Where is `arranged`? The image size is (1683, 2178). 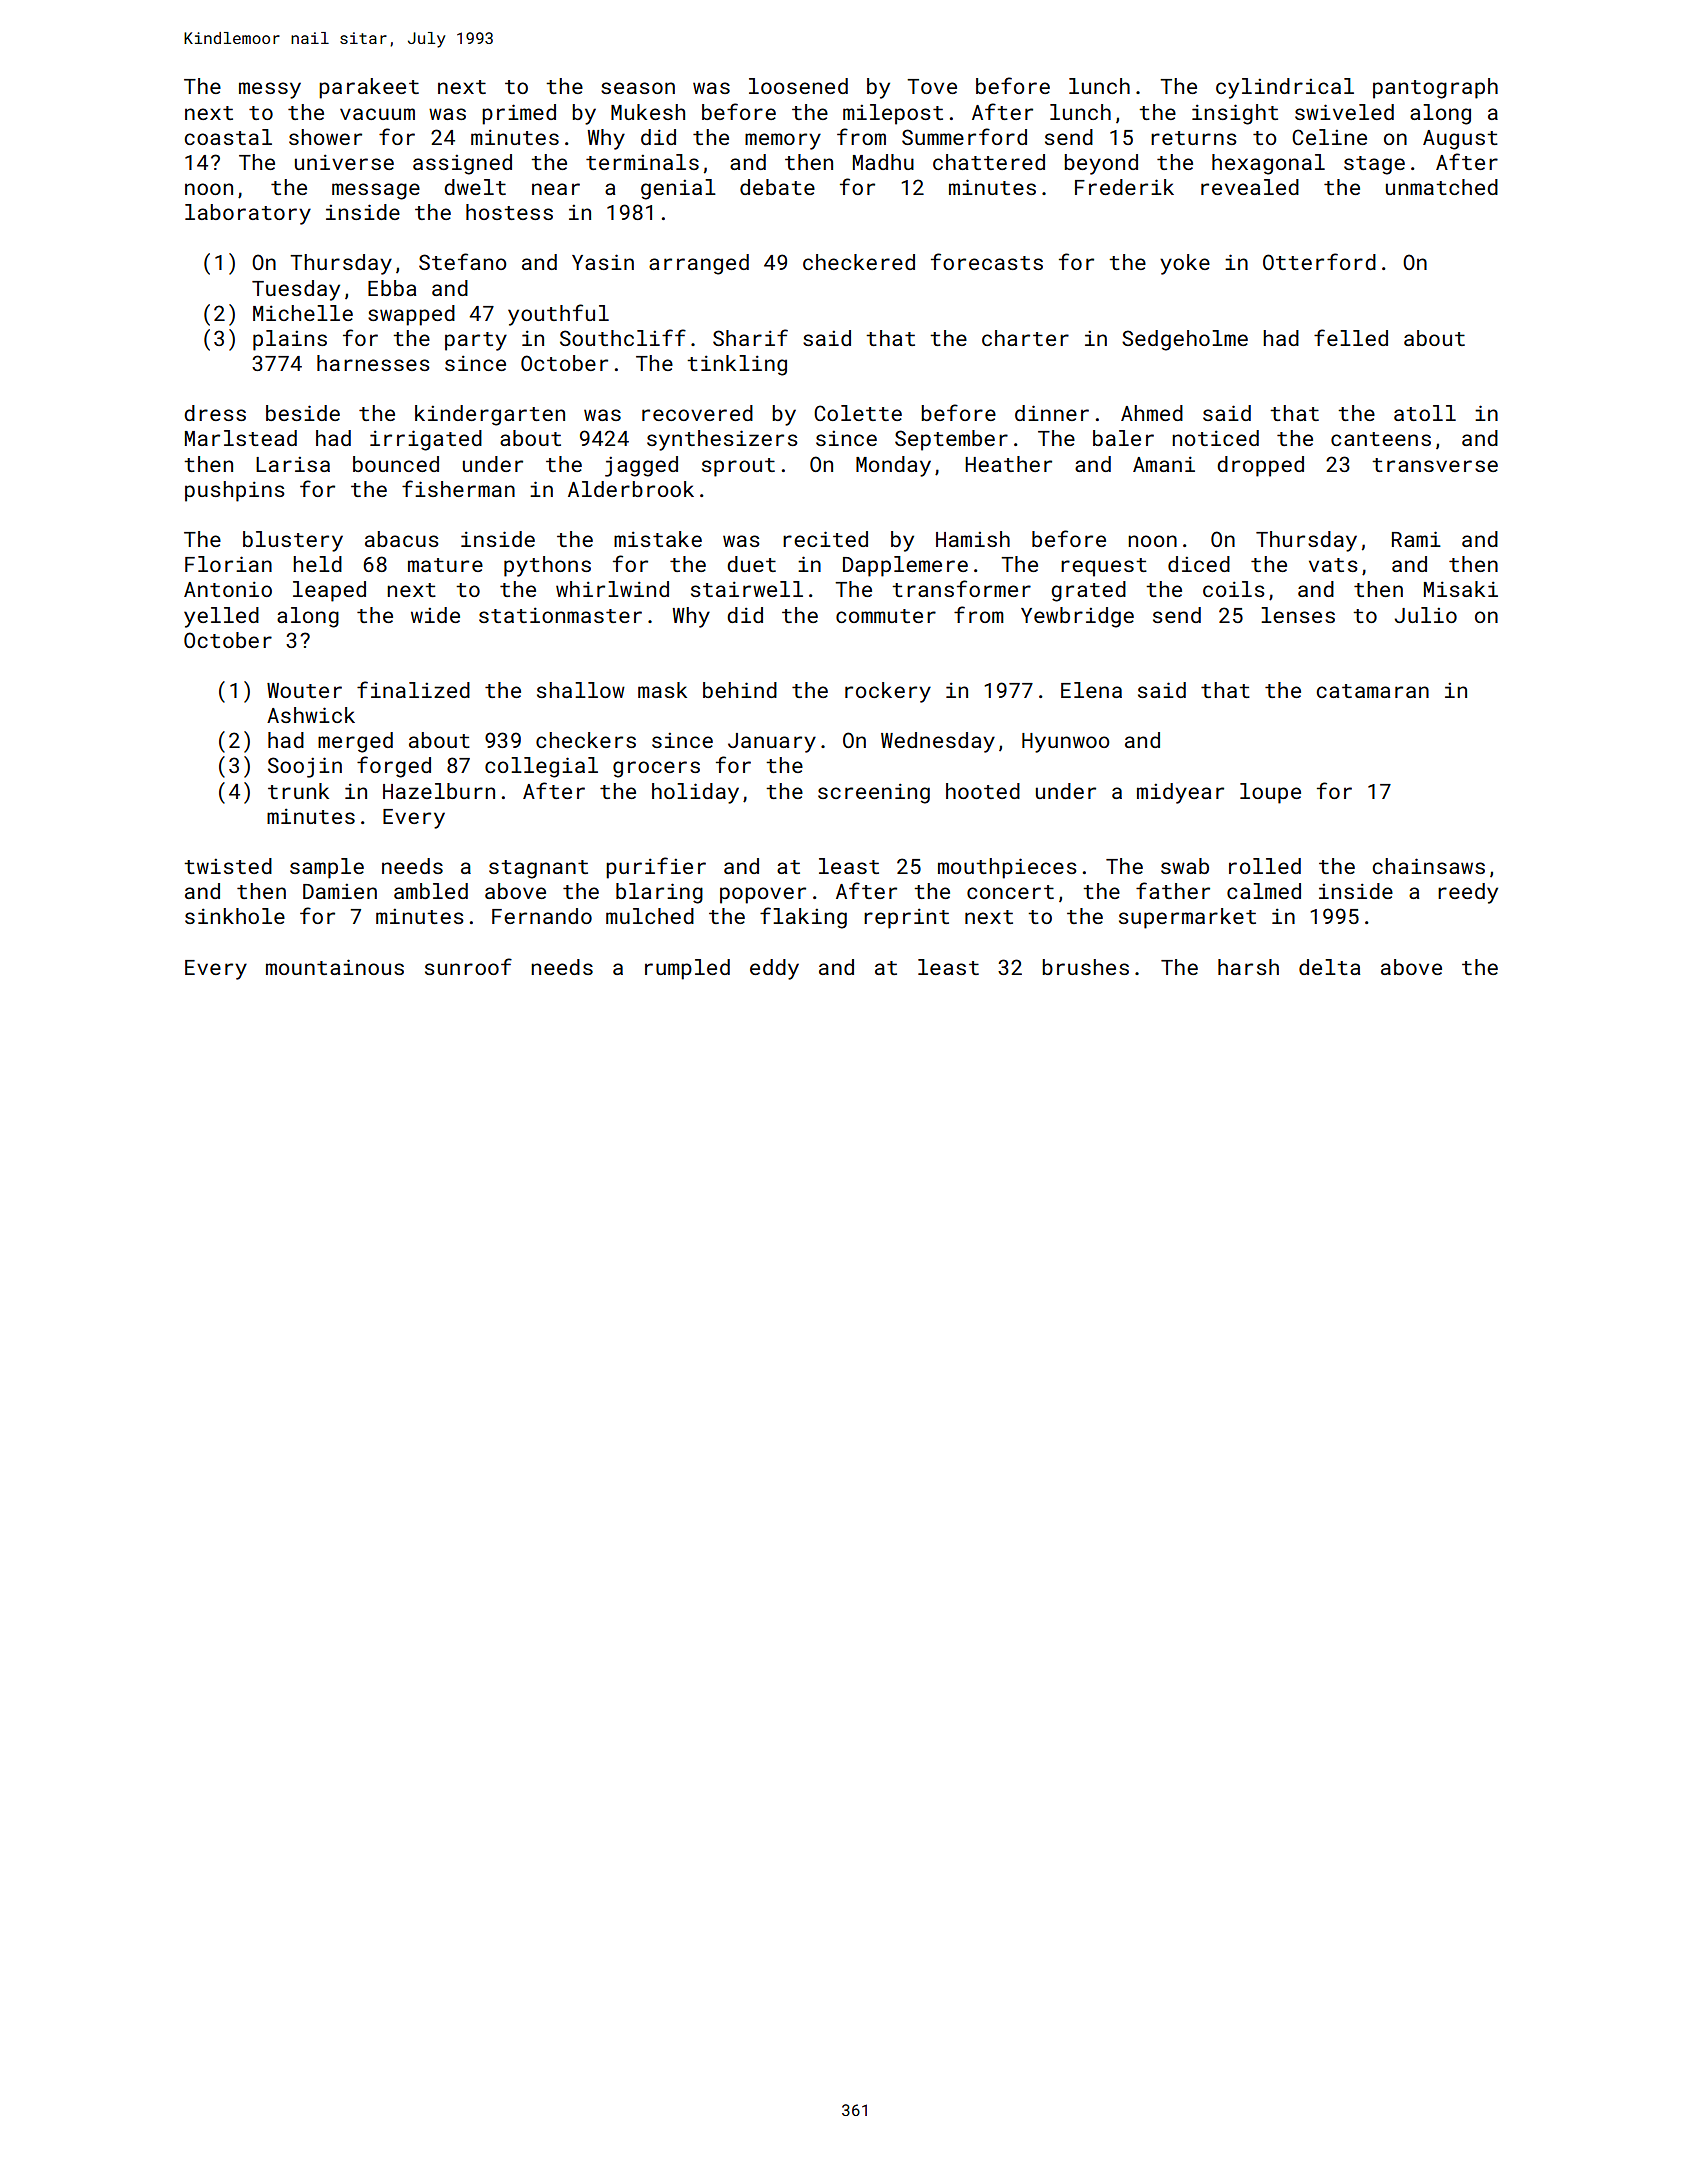 arranged is located at coordinates (699, 264).
